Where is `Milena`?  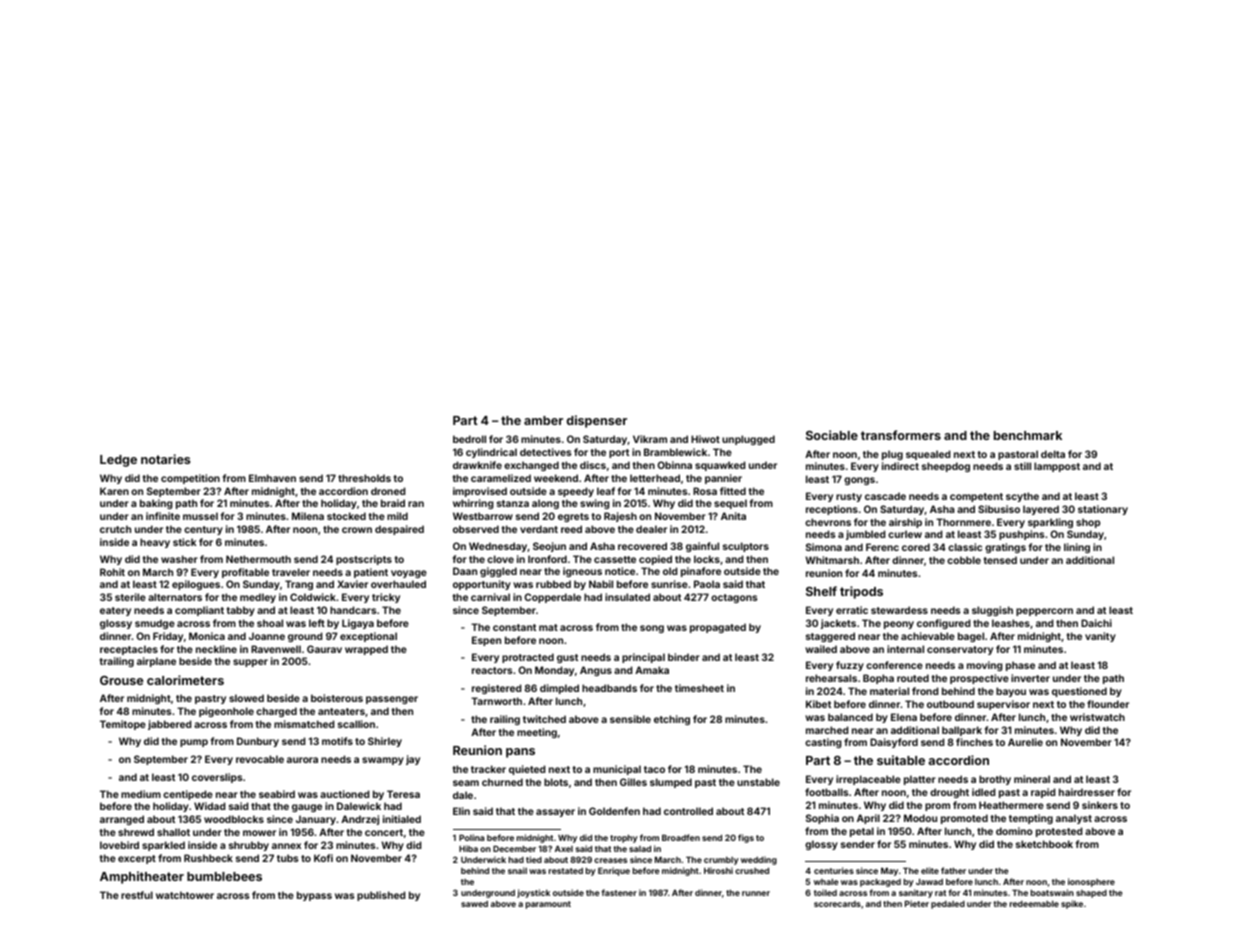
Milena is located at coordinates (308, 516).
